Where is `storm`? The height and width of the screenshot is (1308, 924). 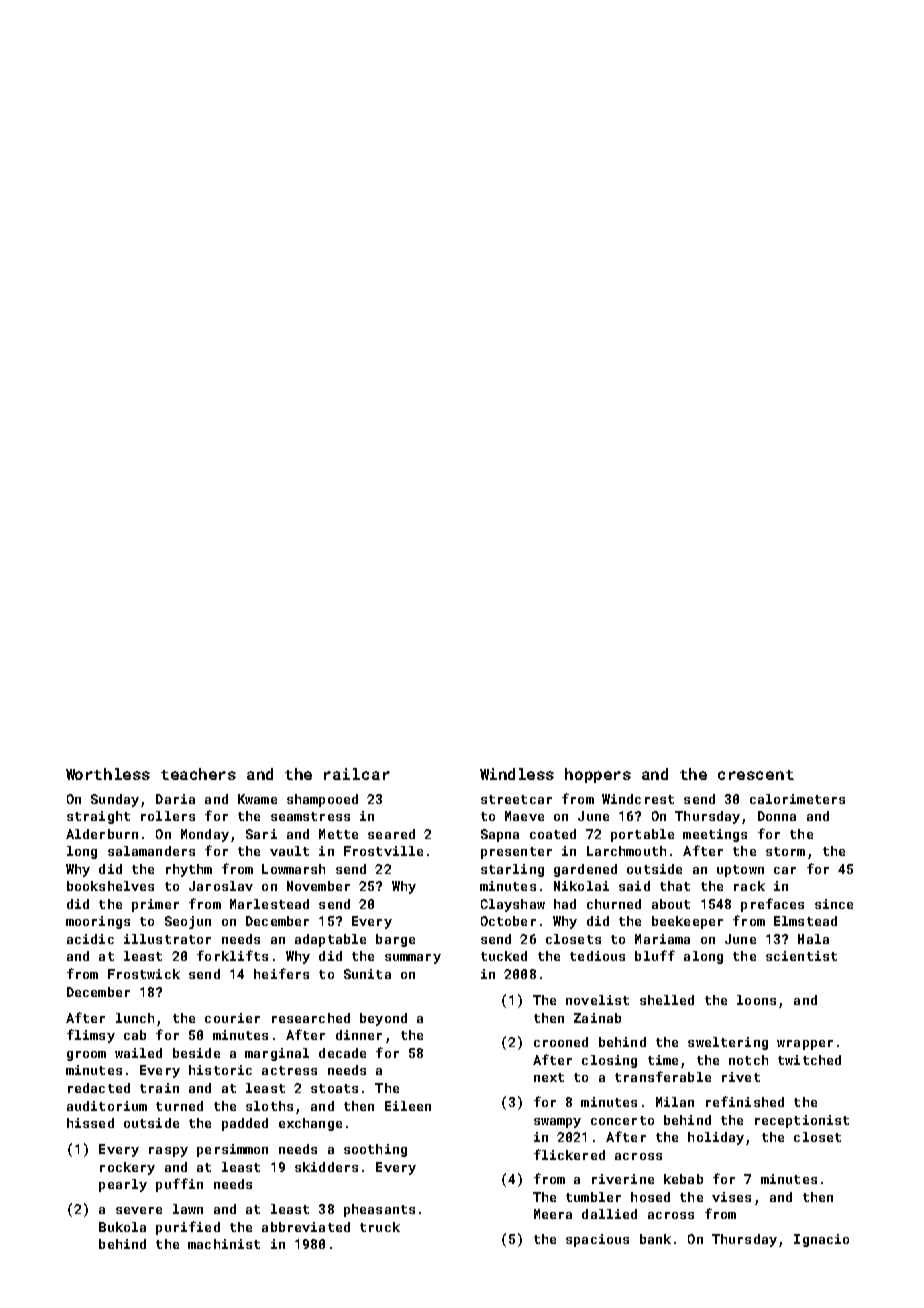
storm is located at coordinates (785, 851).
